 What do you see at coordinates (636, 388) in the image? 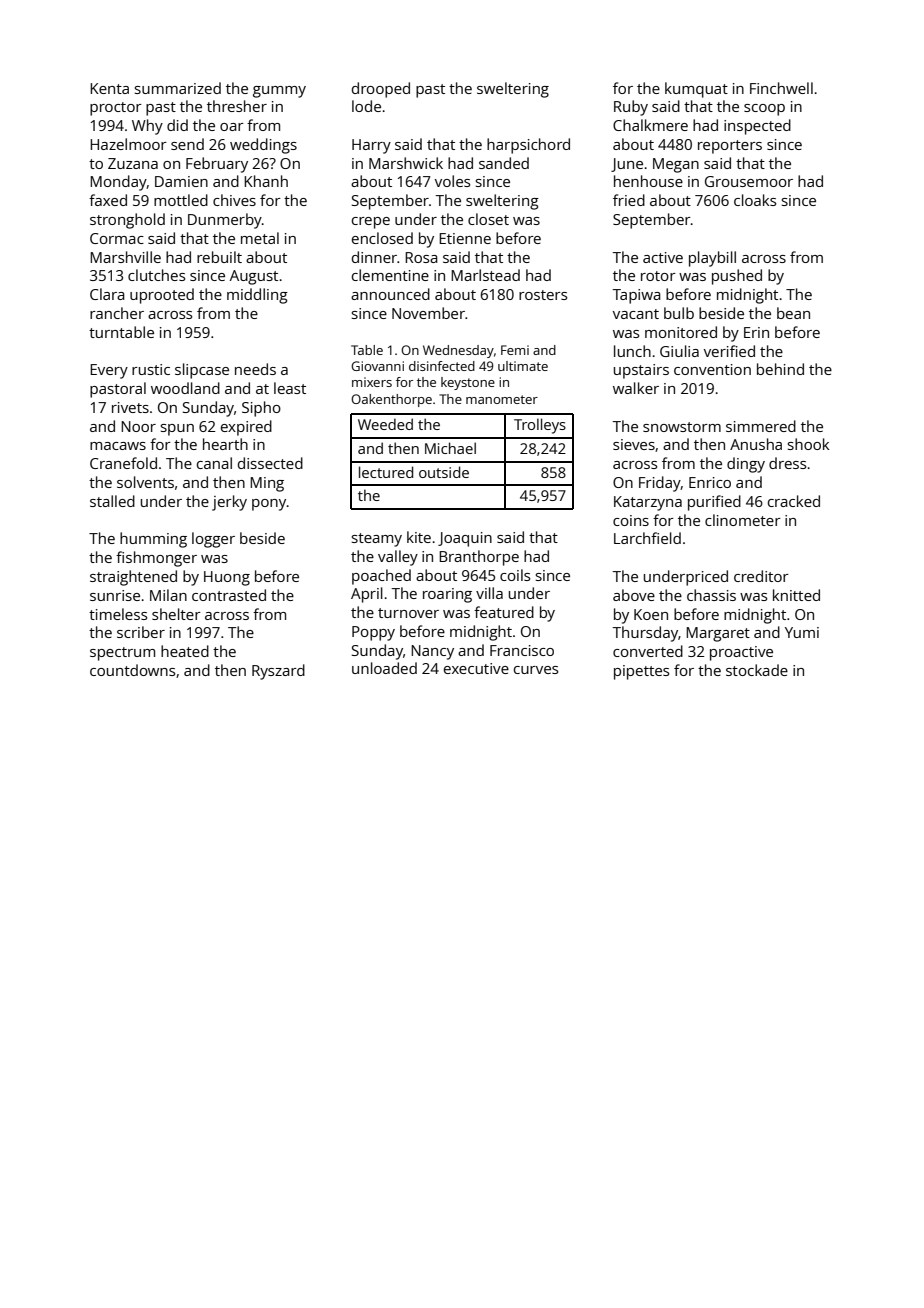
I see `walker` at bounding box center [636, 388].
